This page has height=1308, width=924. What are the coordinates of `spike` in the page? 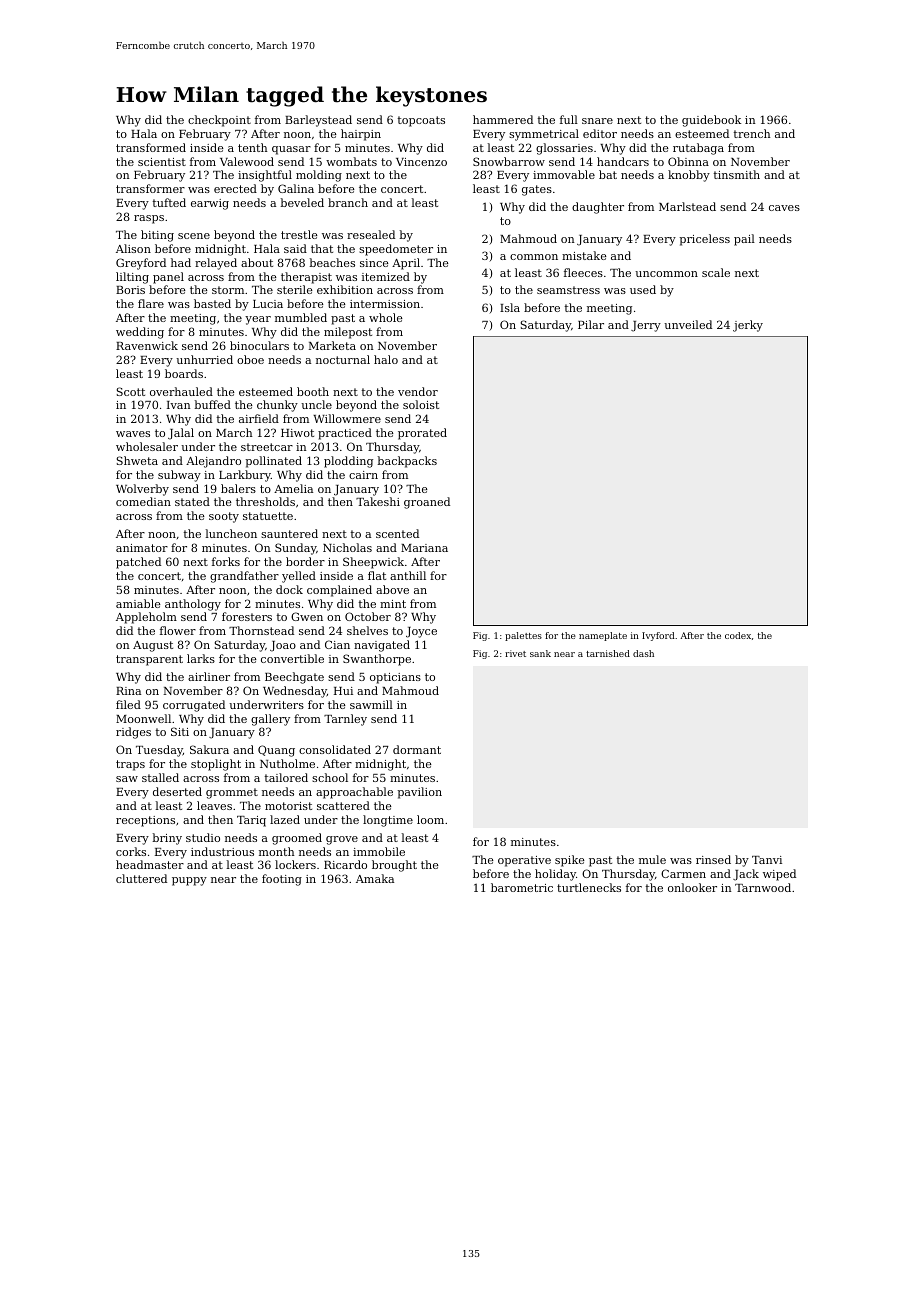 It's located at (570, 861).
